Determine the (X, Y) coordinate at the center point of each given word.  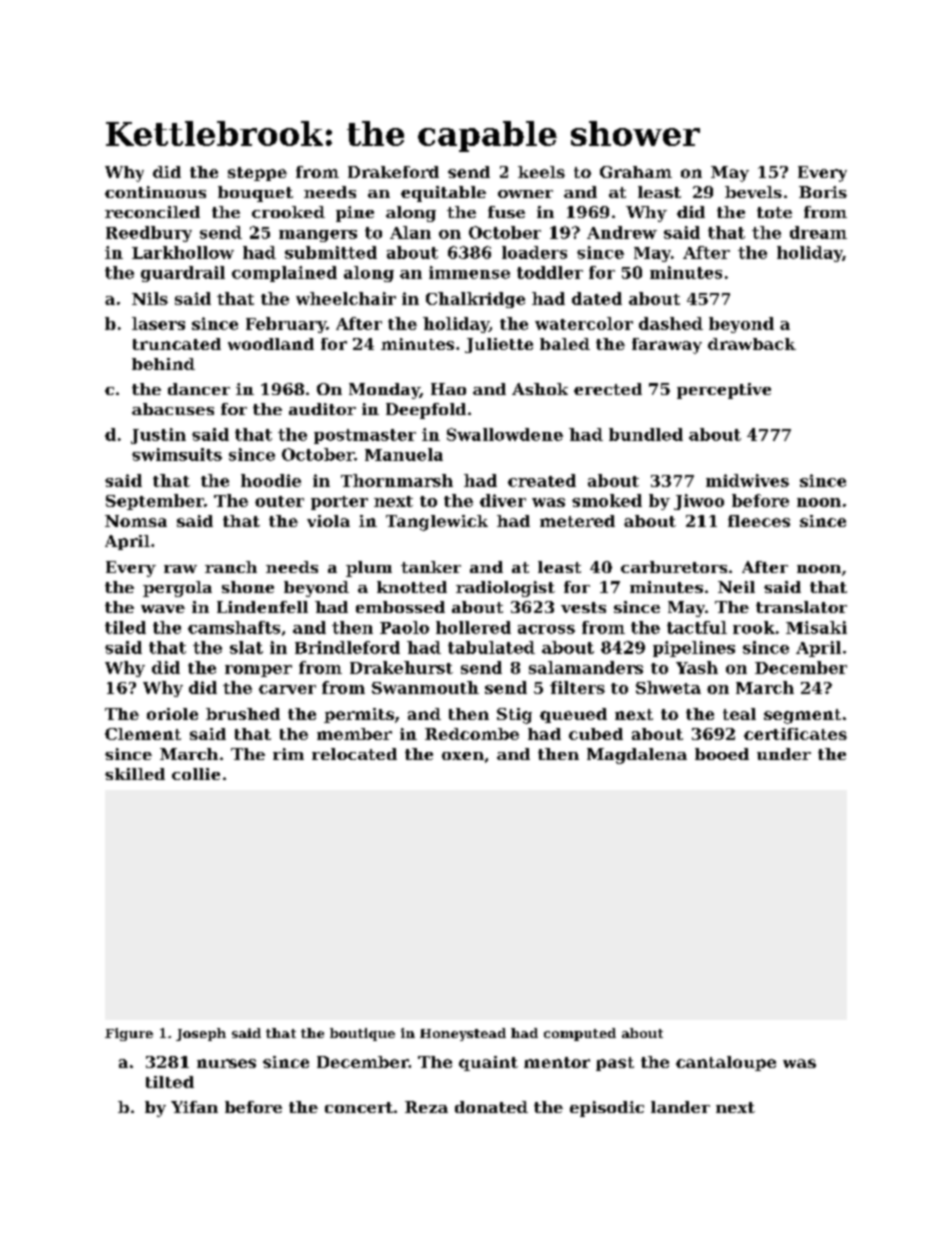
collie (196, 774)
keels (541, 172)
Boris (823, 192)
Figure (129, 1034)
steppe (257, 174)
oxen (463, 756)
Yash (697, 667)
